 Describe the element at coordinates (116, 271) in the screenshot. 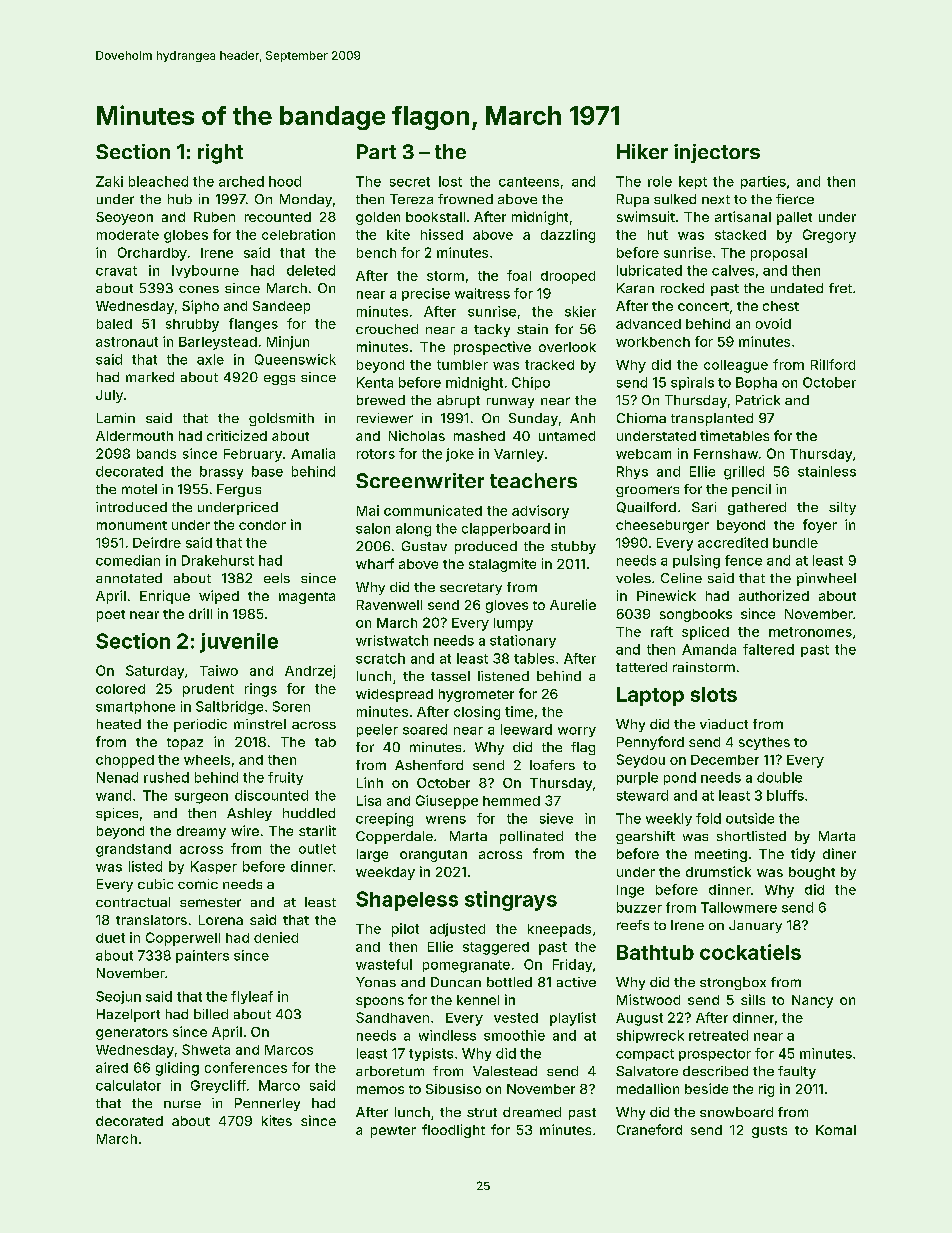

I see `cravat` at that location.
